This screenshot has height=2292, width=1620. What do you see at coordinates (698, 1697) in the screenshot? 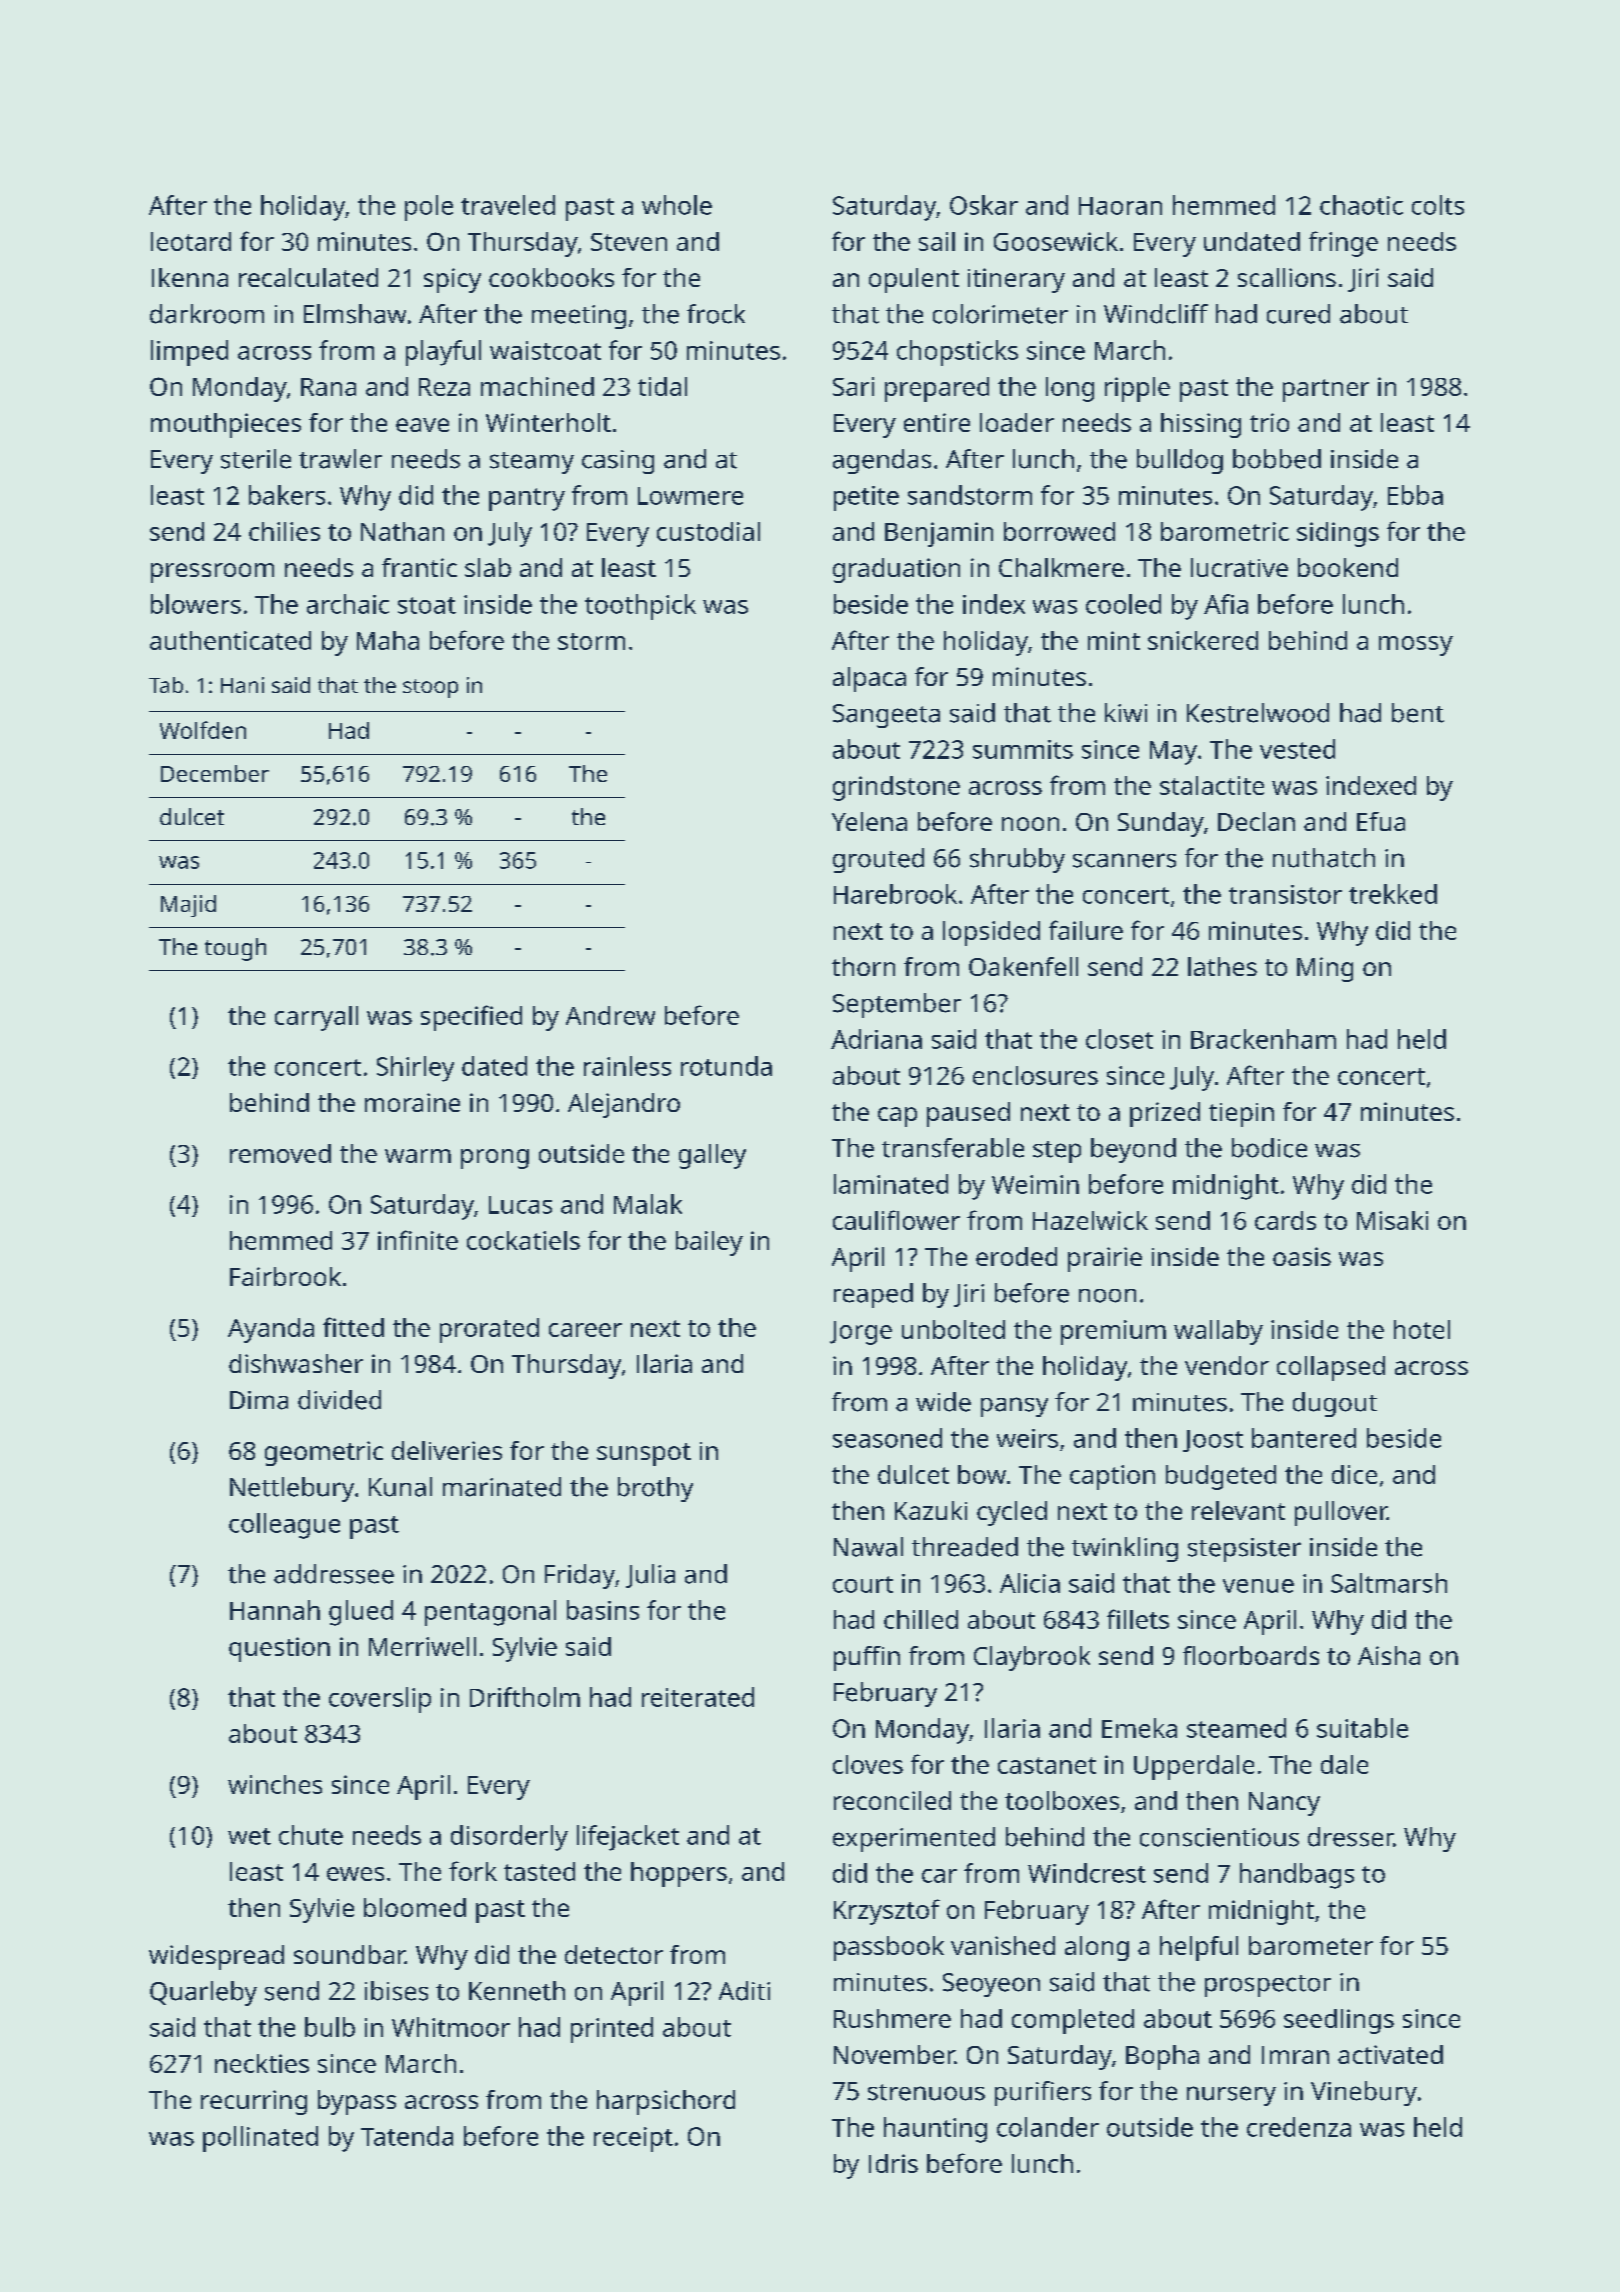
I see `reiterated` at bounding box center [698, 1697].
